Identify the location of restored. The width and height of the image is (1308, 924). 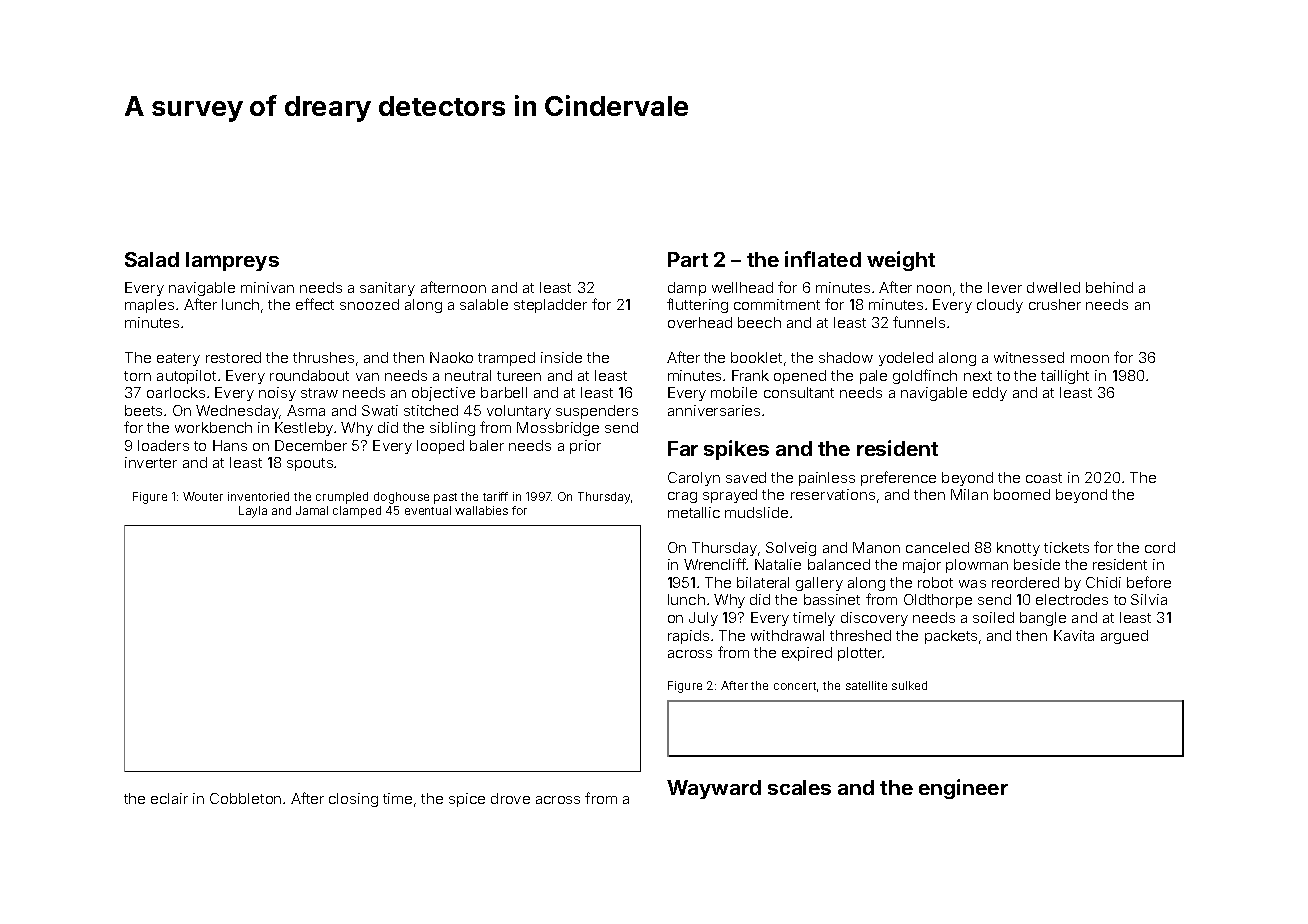
(233, 357).
